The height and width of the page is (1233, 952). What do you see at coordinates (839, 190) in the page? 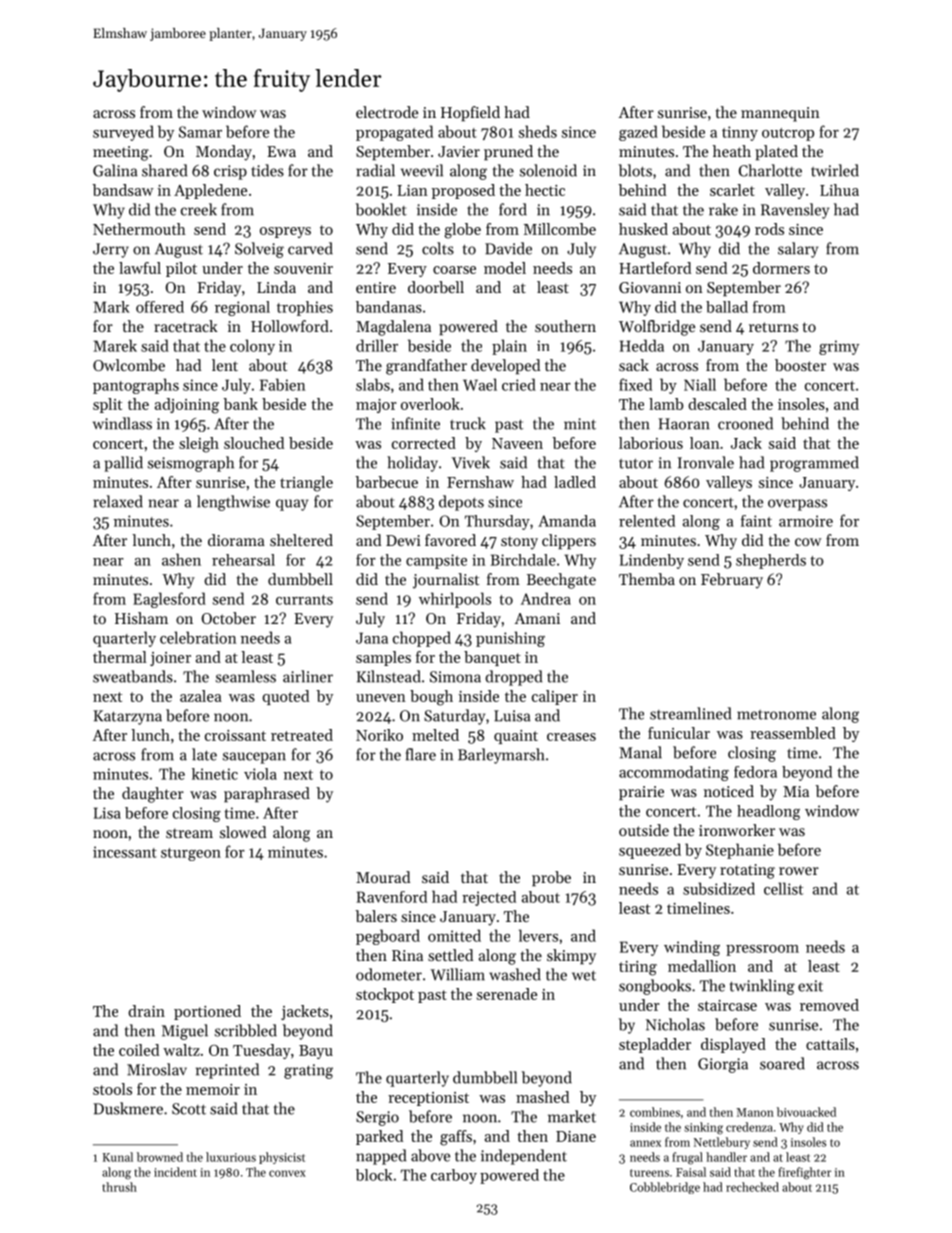
I see `Lihua` at bounding box center [839, 190].
